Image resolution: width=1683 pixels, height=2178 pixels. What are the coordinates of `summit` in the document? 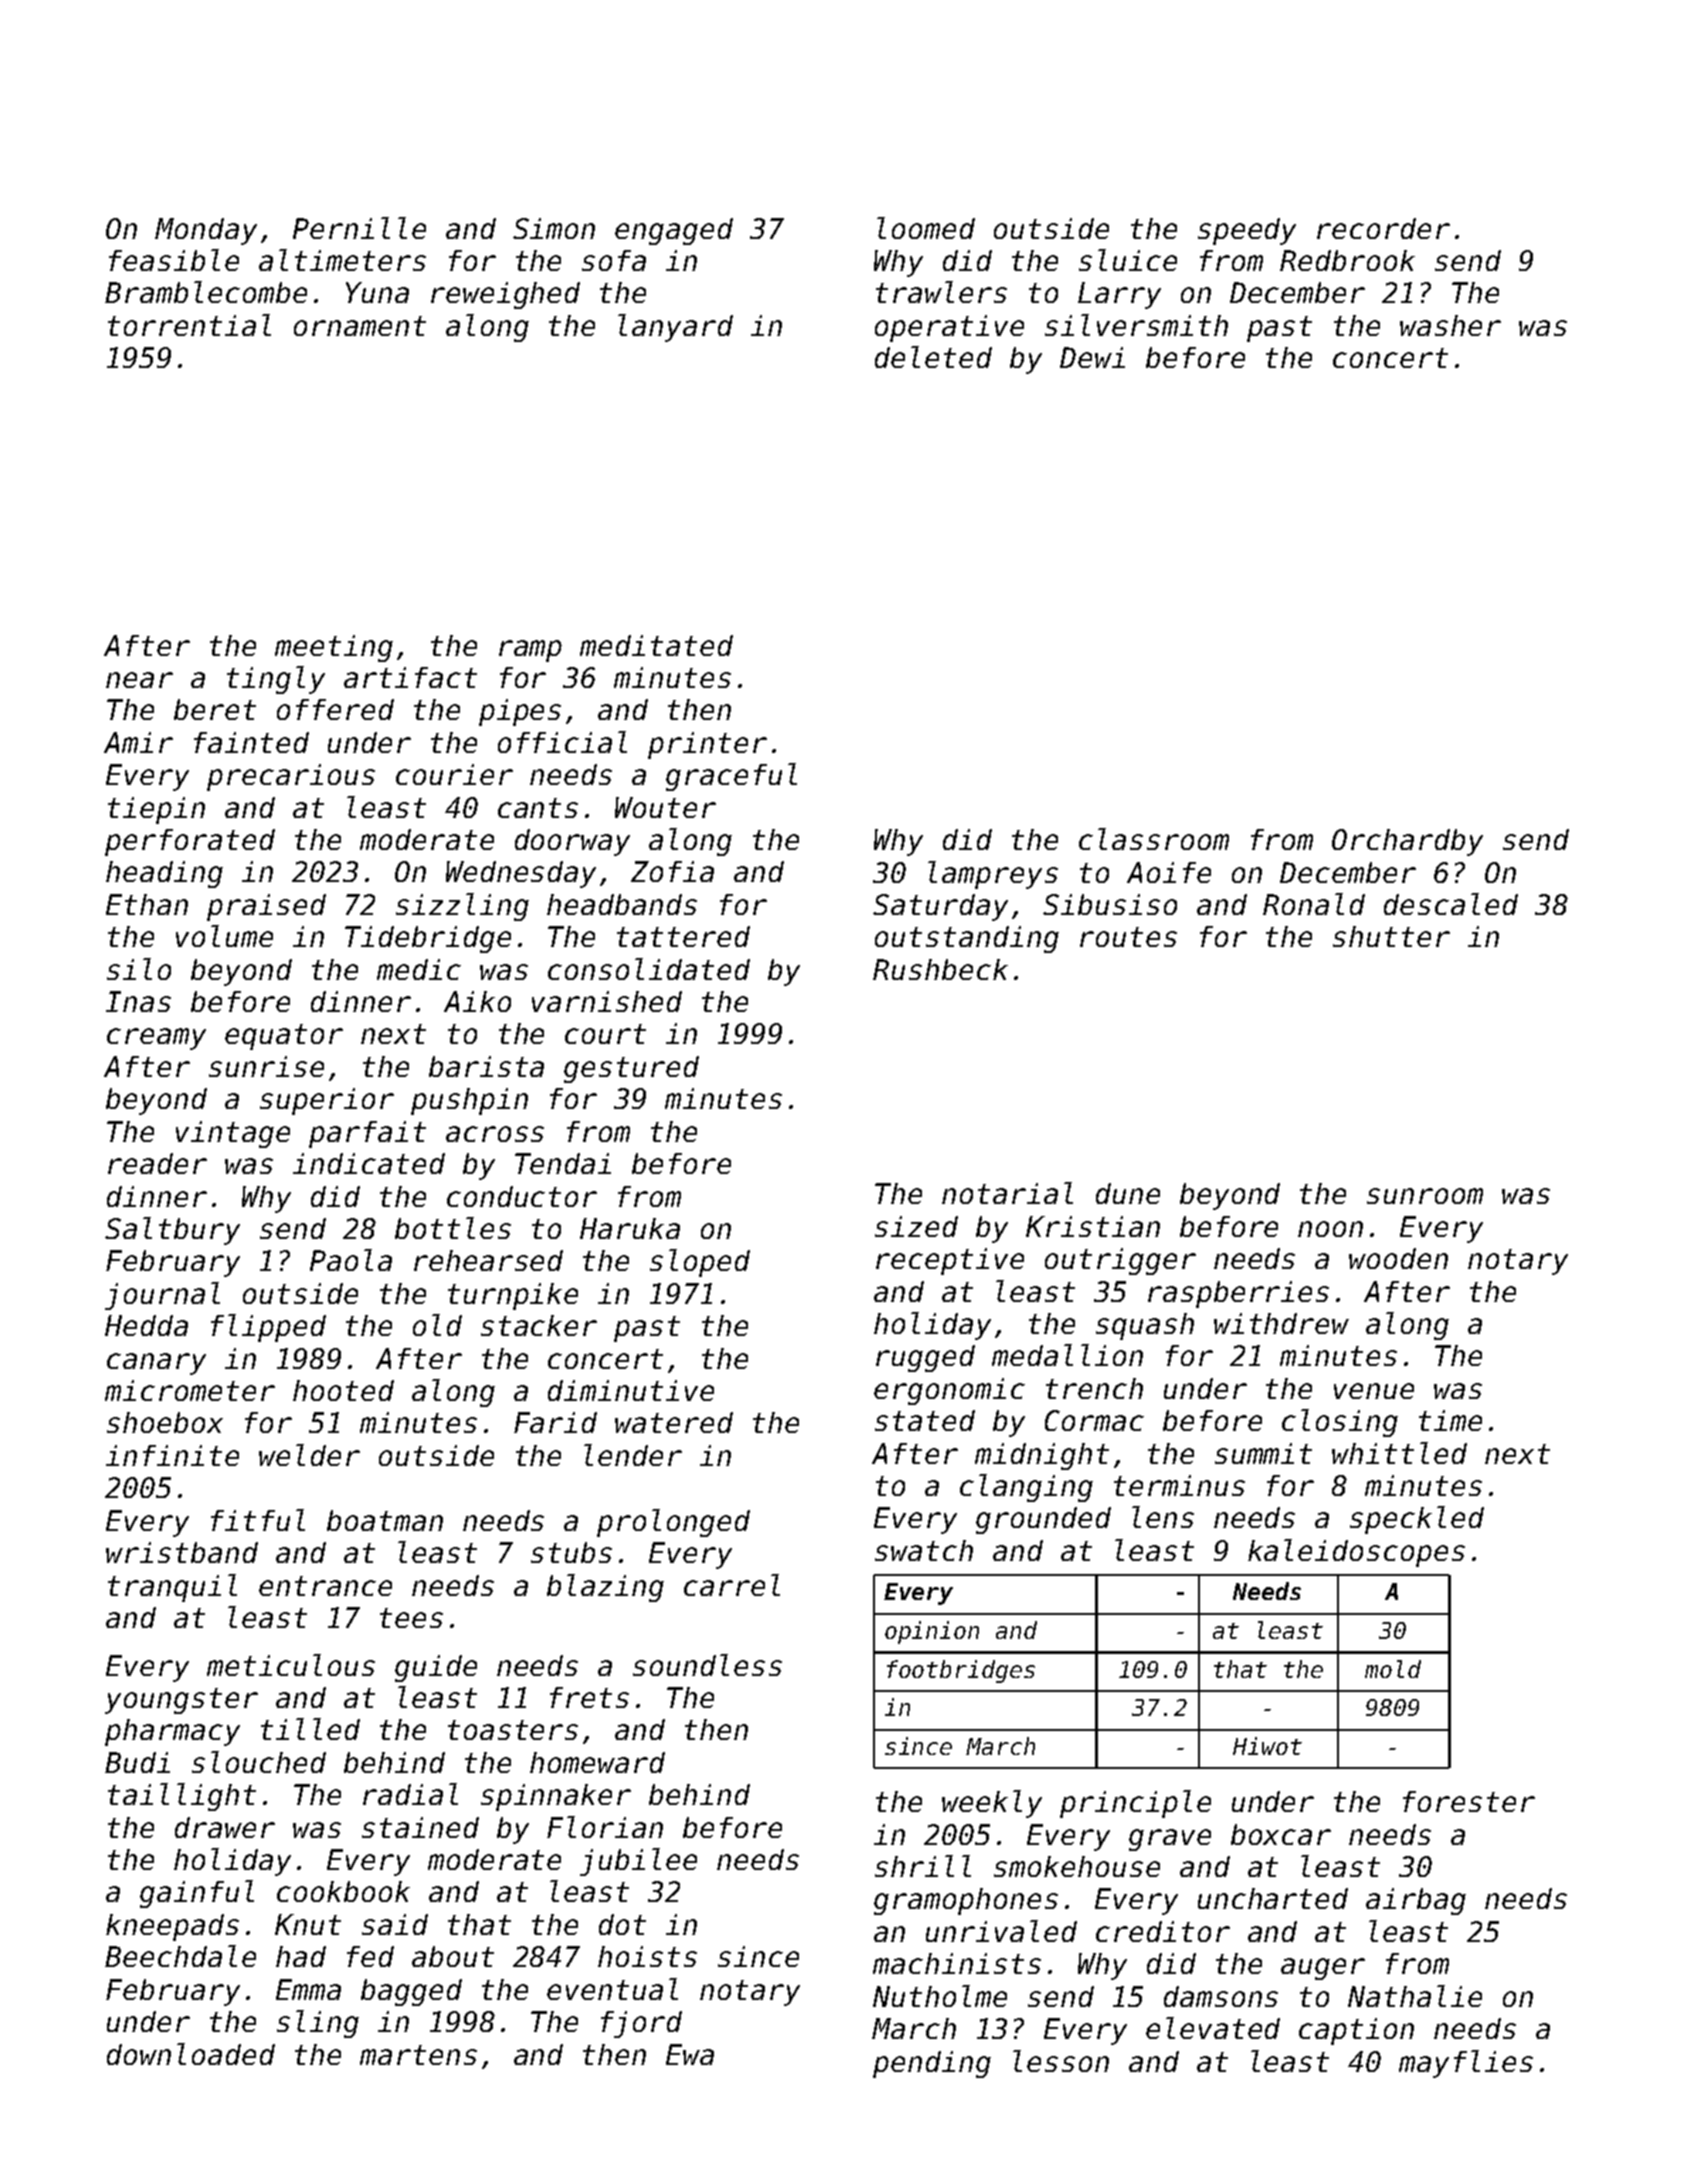 It's located at (1263, 1453).
